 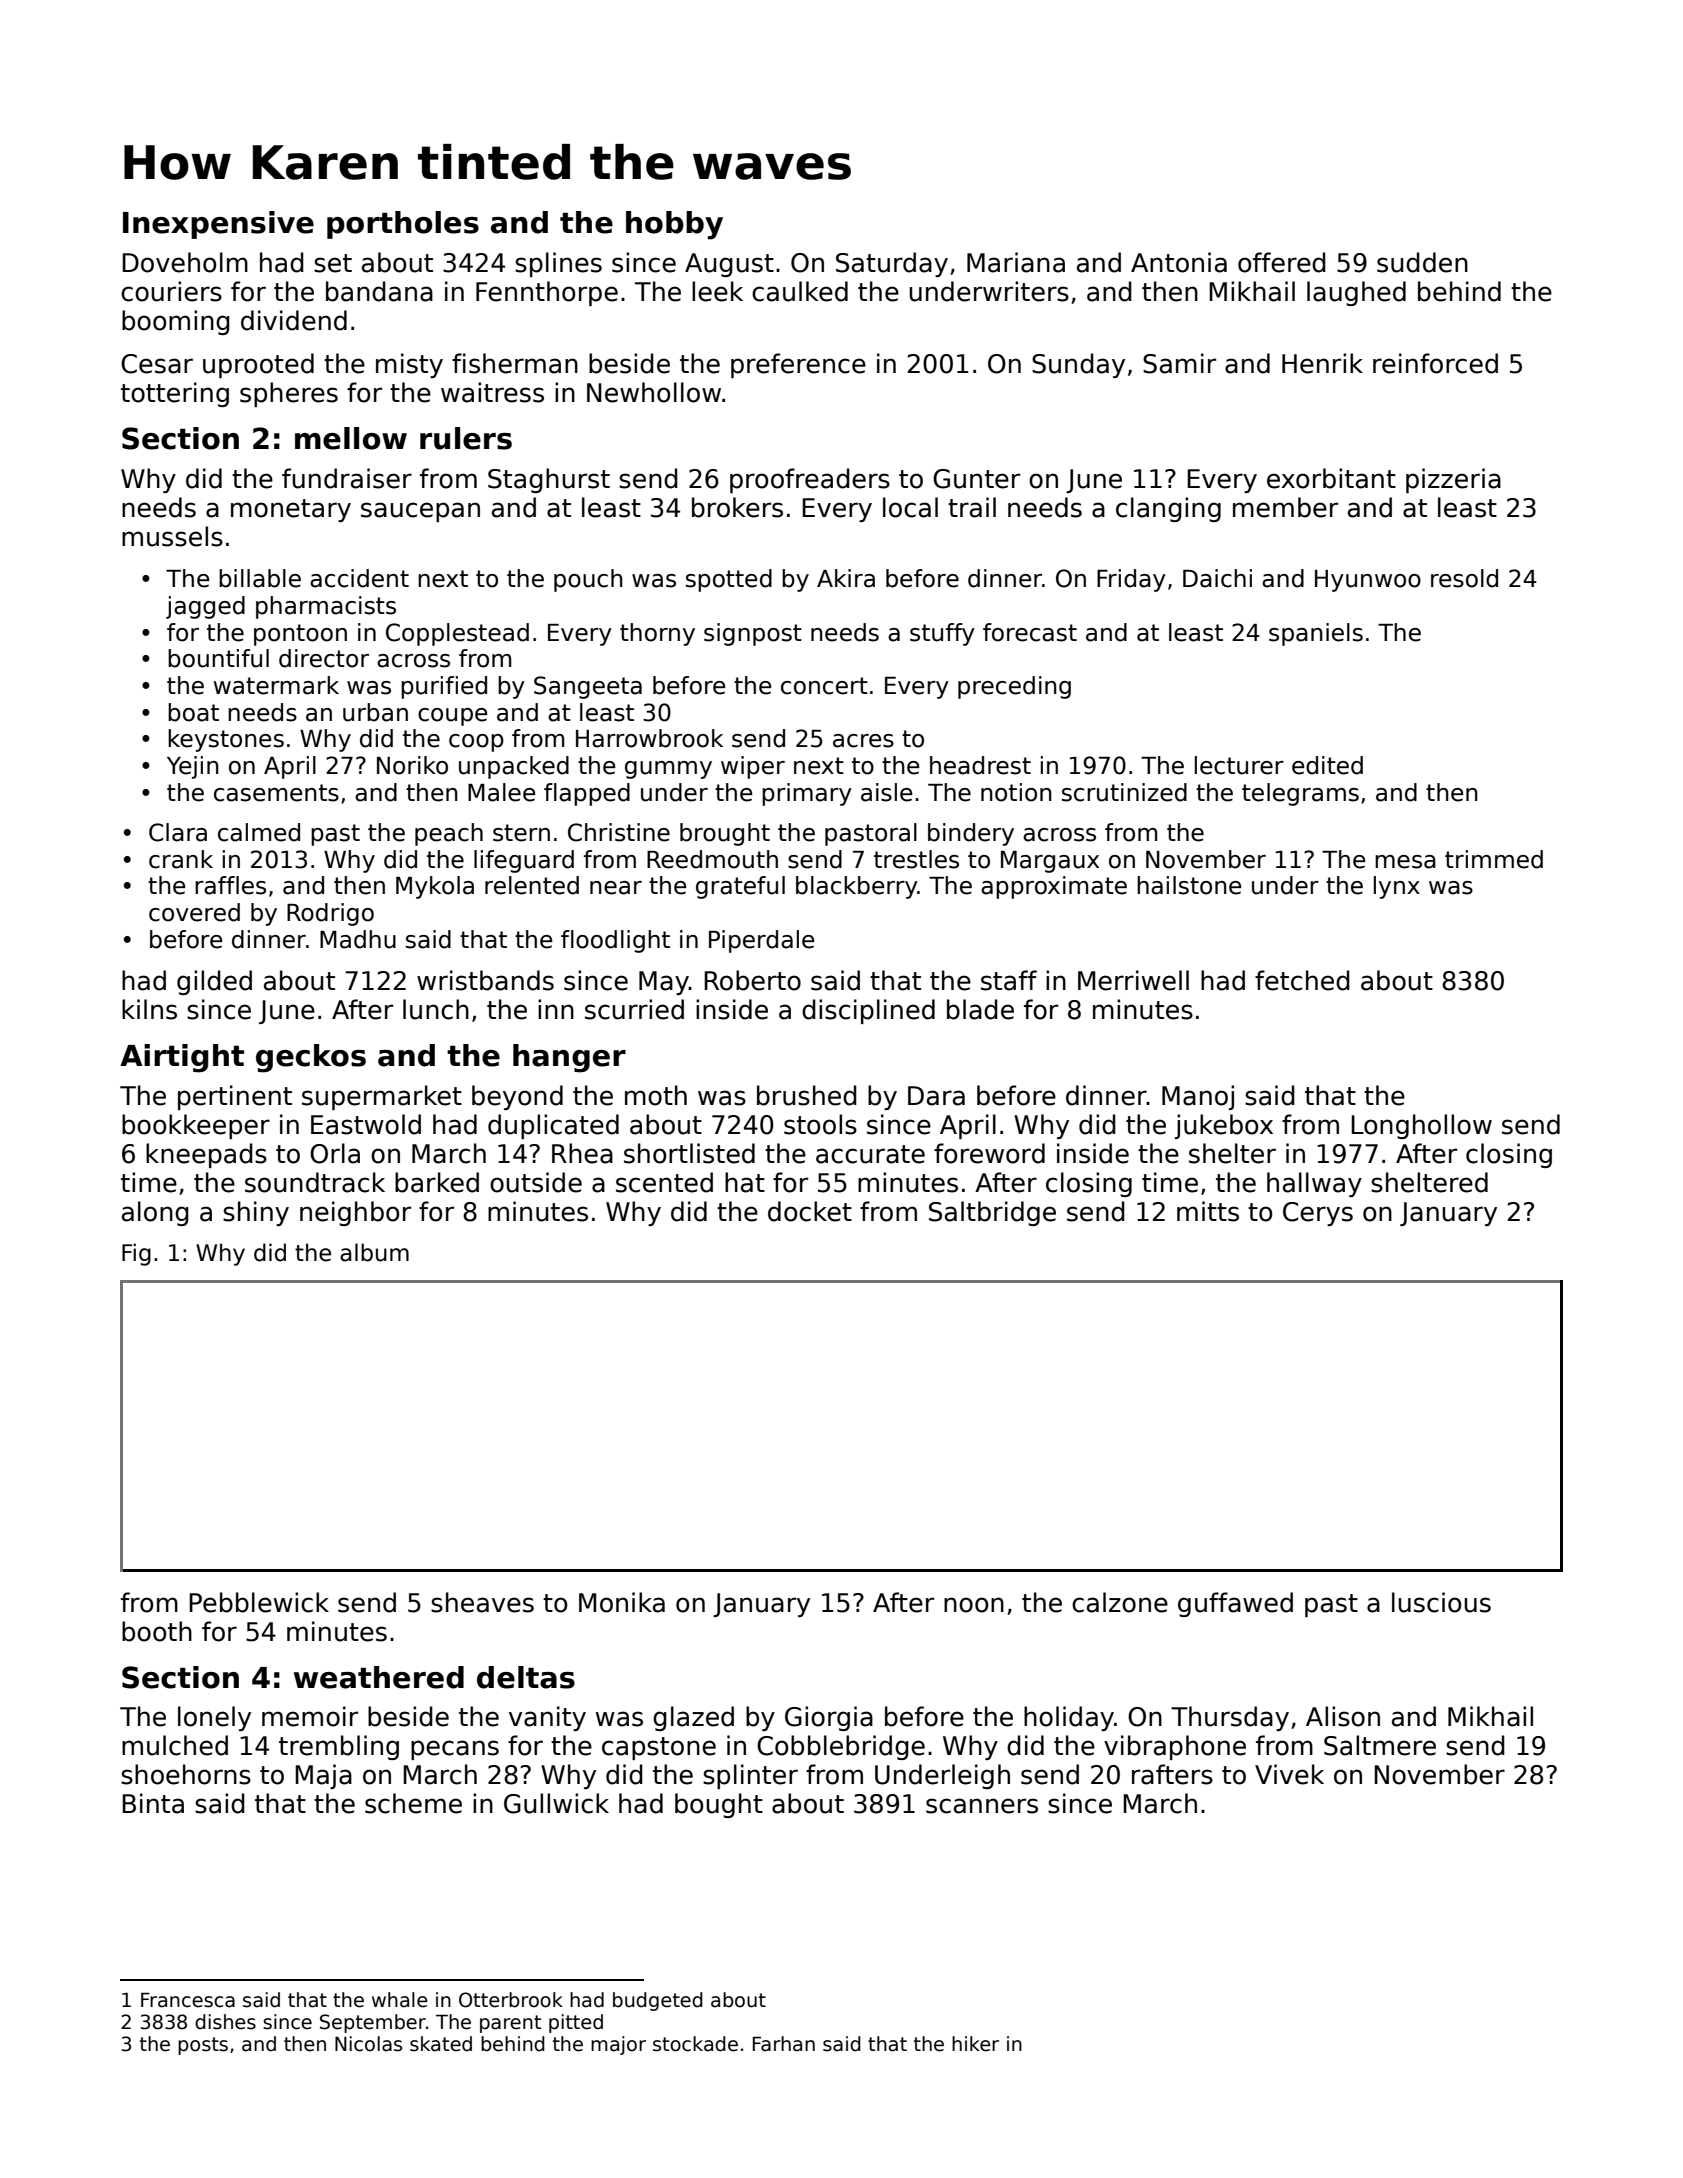 I want to click on proofreaders, so click(x=810, y=480).
